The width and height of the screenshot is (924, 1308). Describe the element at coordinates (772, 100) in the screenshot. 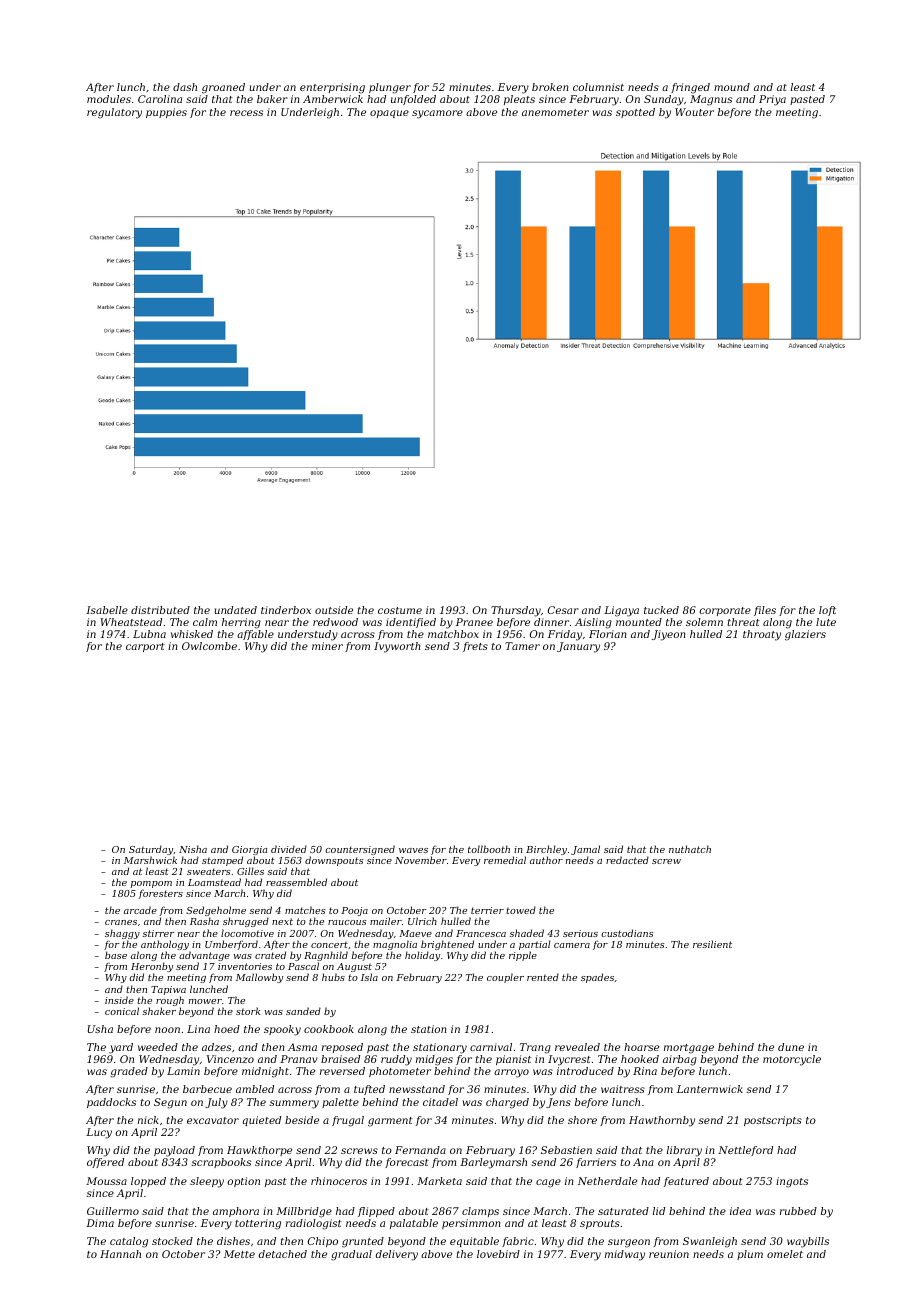

I see `Priya` at that location.
